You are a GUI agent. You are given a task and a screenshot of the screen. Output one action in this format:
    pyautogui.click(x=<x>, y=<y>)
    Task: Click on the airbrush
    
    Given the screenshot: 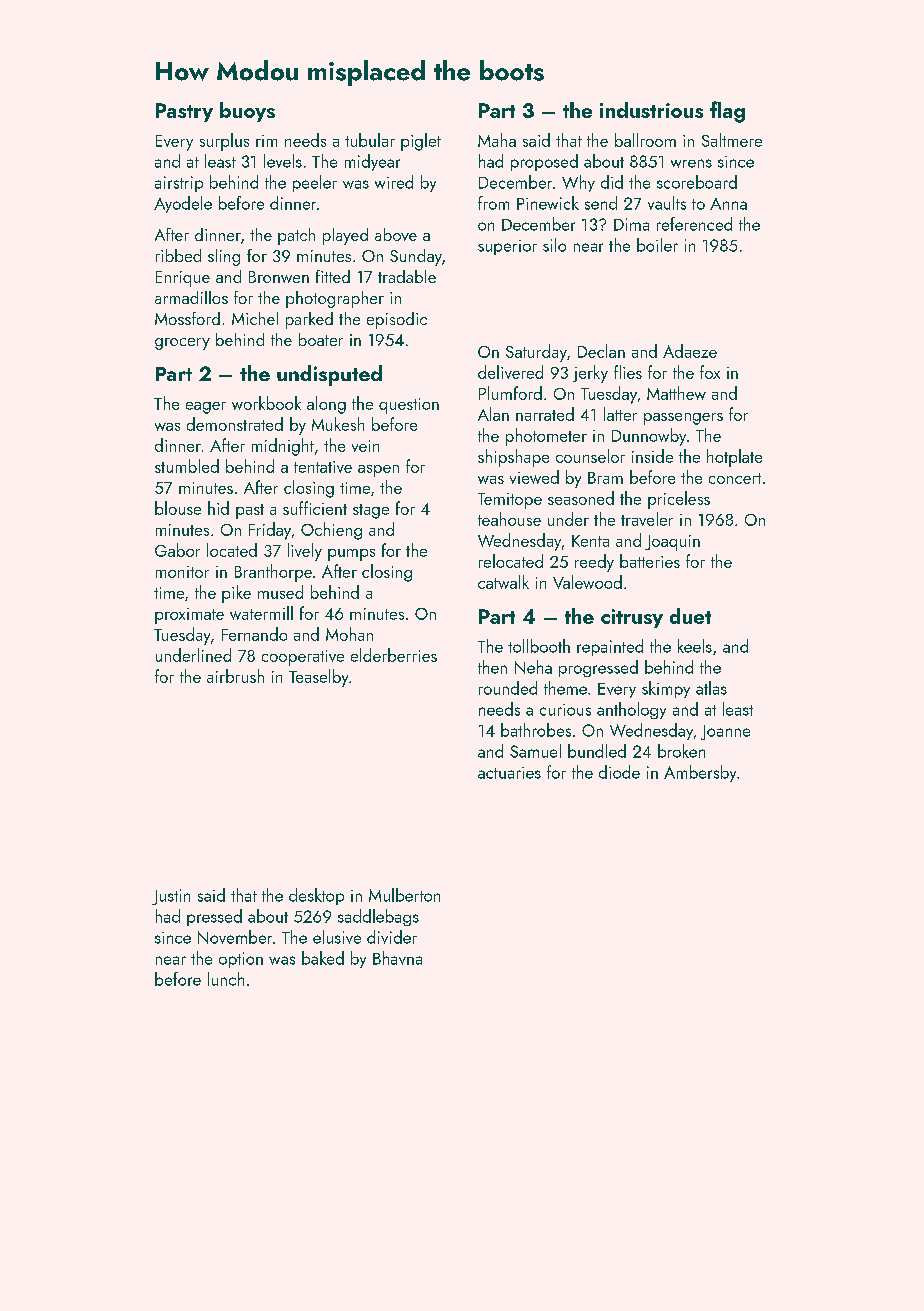 What is the action you would take?
    pyautogui.click(x=235, y=676)
